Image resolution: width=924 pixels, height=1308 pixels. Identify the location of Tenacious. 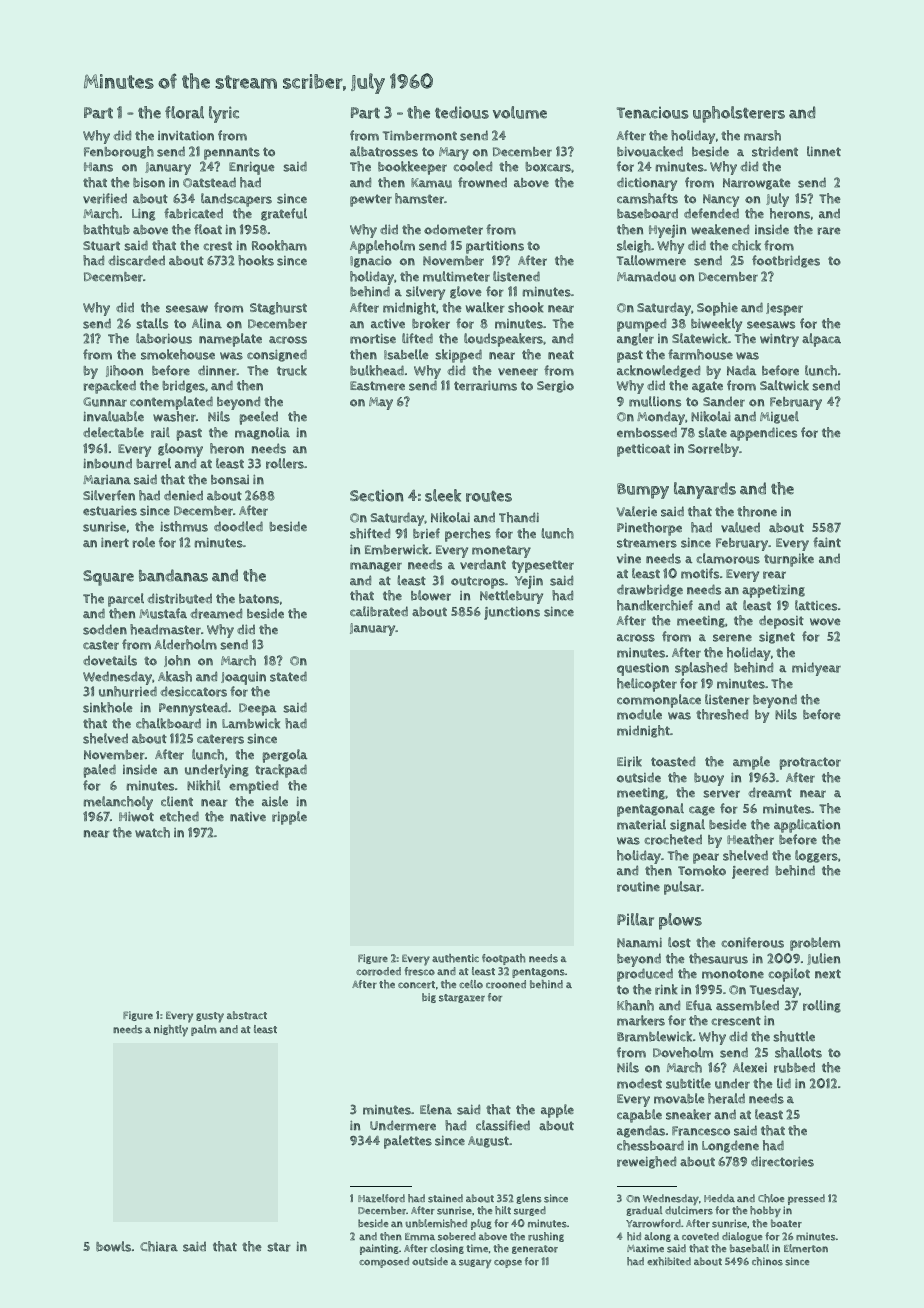
(652, 113).
